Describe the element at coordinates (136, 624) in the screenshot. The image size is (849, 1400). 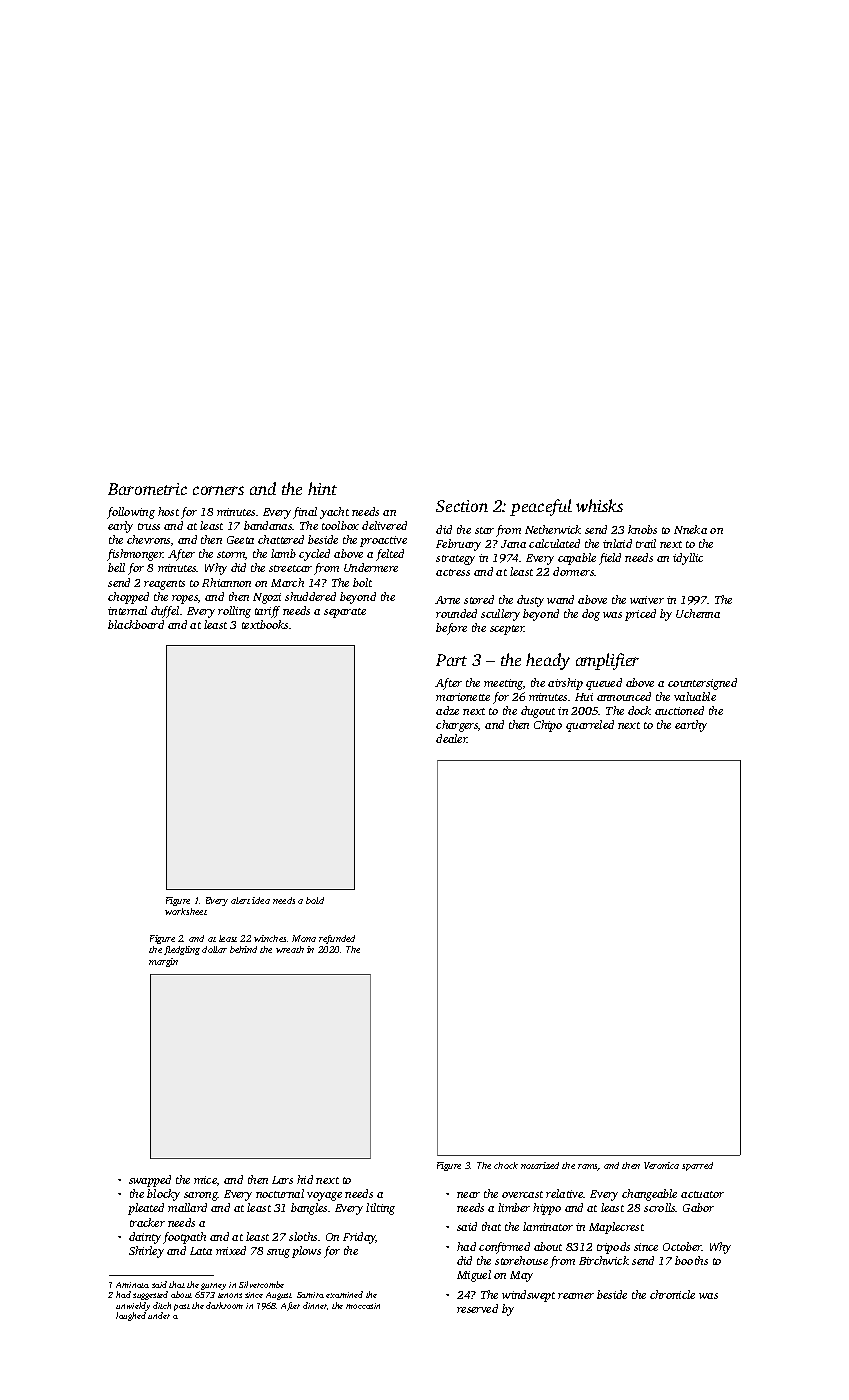
I see `blackboard` at that location.
